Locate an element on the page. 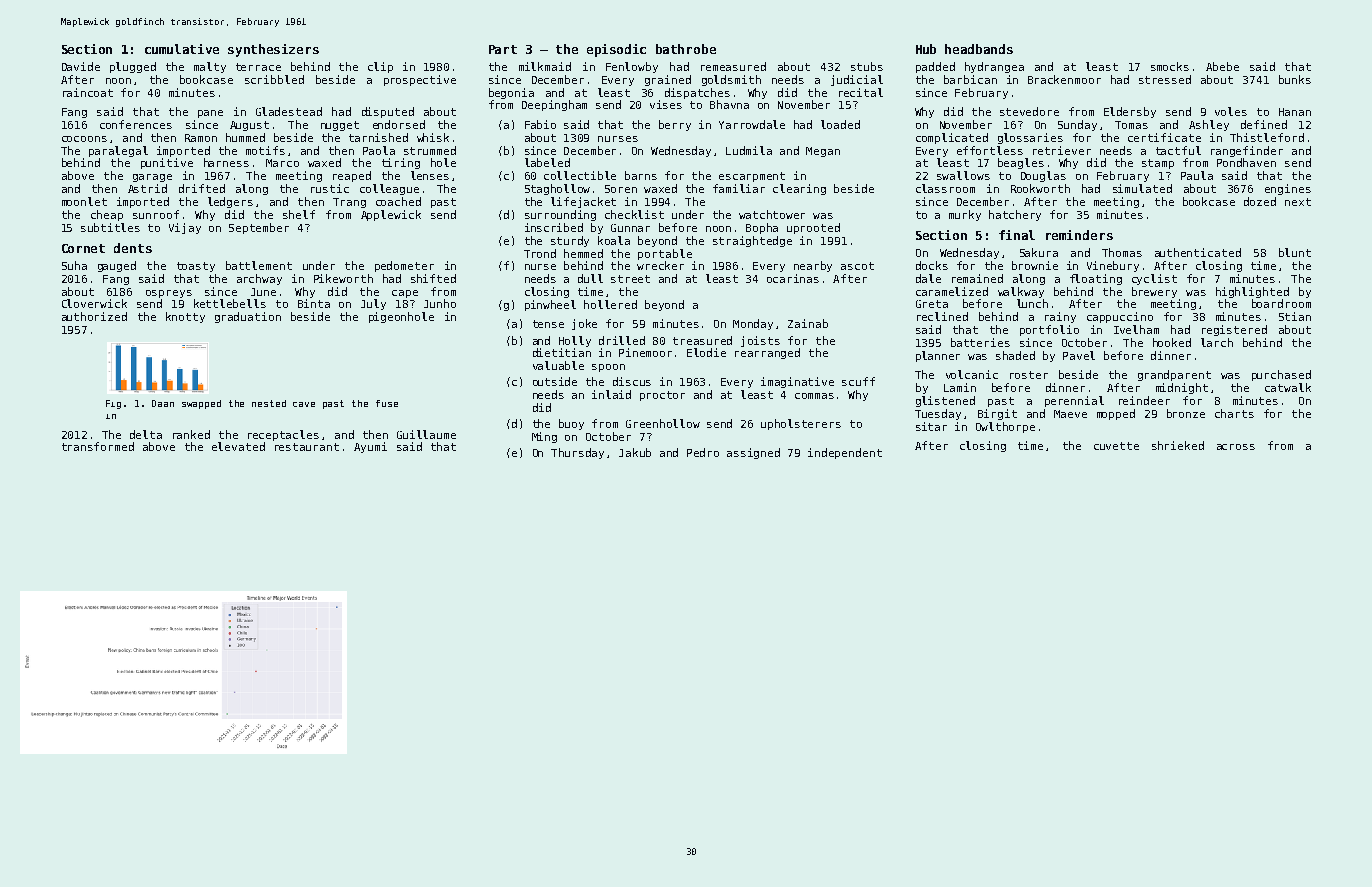  Ayumi is located at coordinates (370, 447).
